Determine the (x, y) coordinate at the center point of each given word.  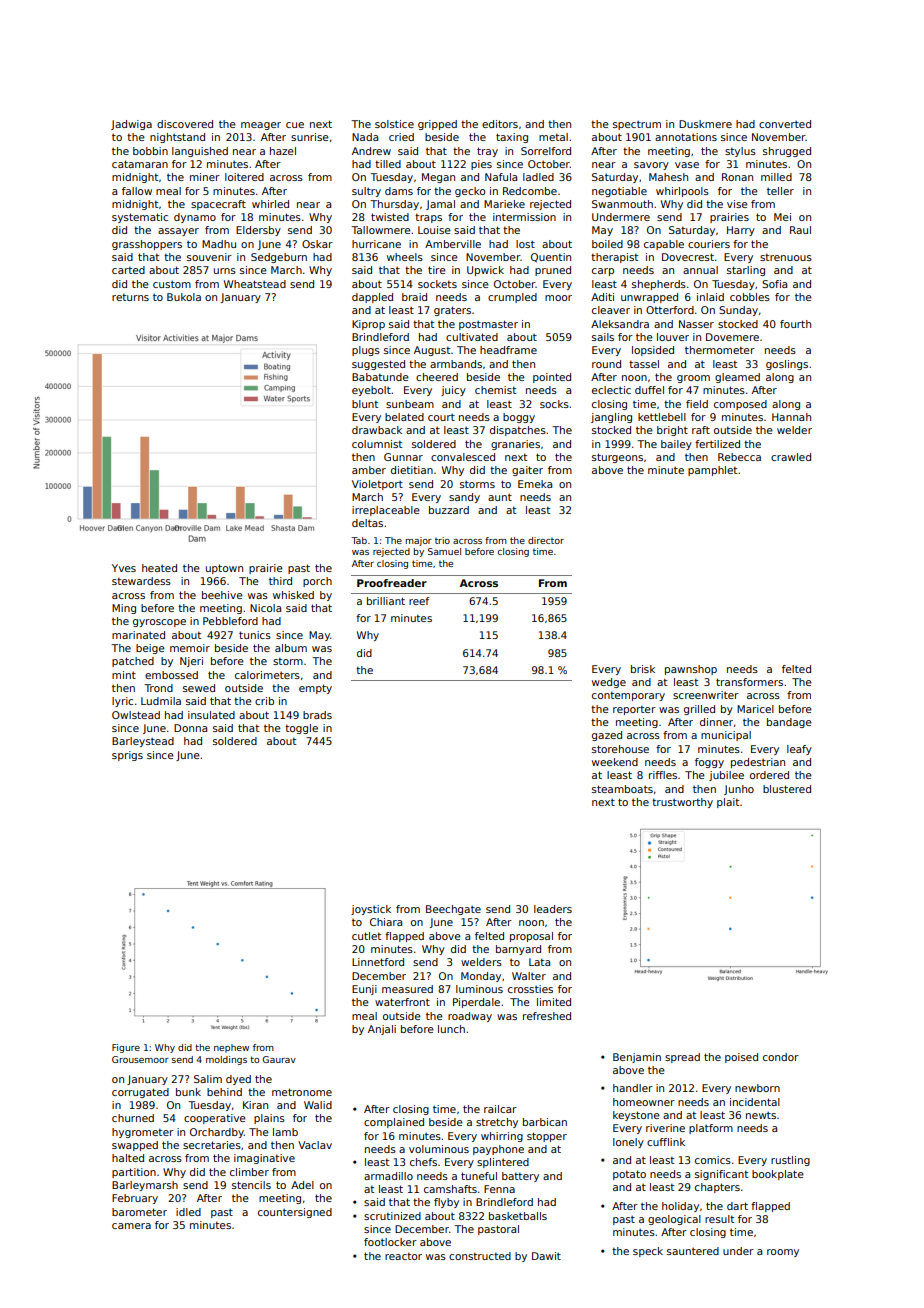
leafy (799, 750)
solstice (394, 124)
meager (261, 126)
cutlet (366, 936)
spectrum (637, 125)
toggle (301, 729)
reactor (403, 1256)
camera (131, 1226)
